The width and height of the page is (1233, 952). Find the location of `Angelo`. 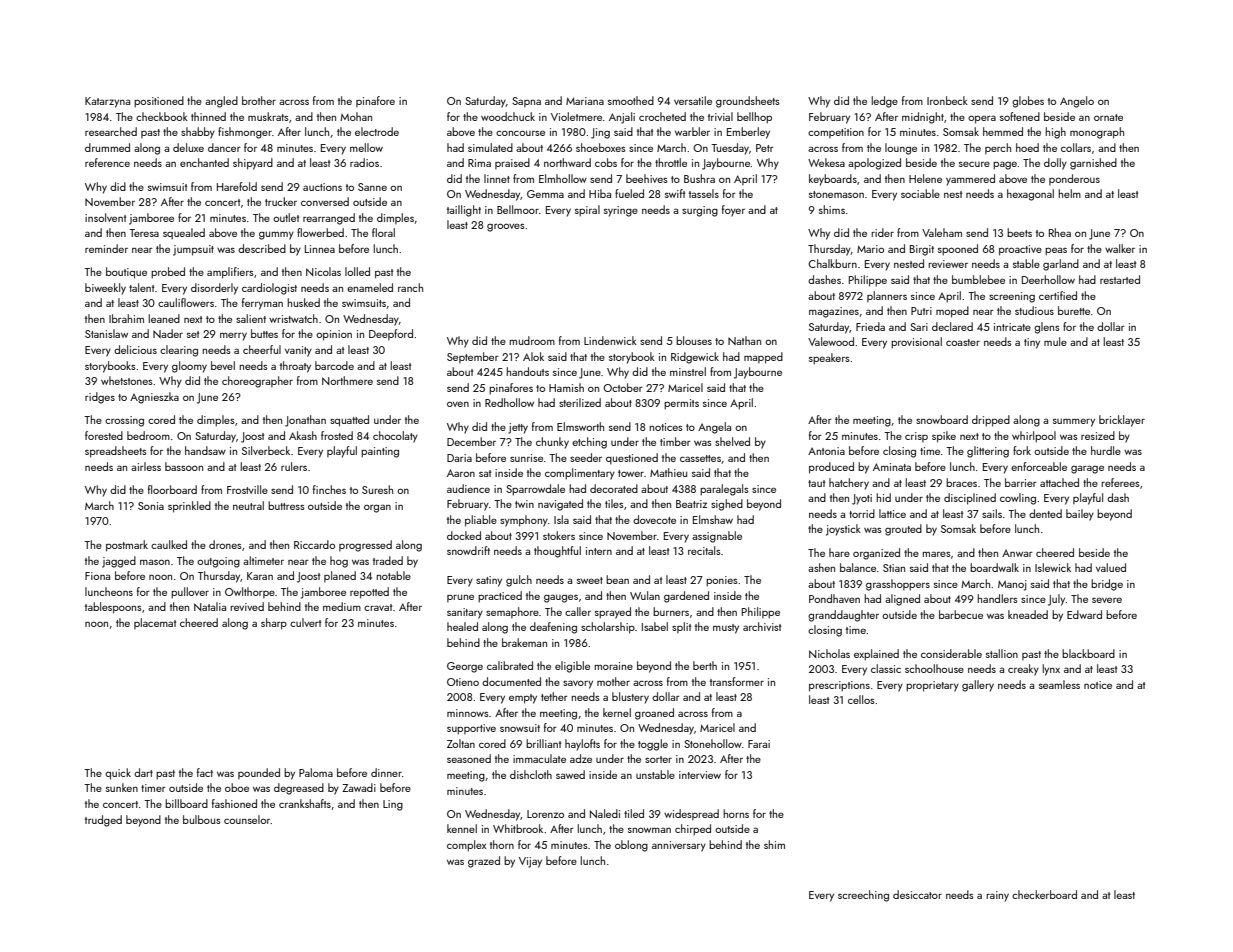

Angelo is located at coordinates (1077, 102).
